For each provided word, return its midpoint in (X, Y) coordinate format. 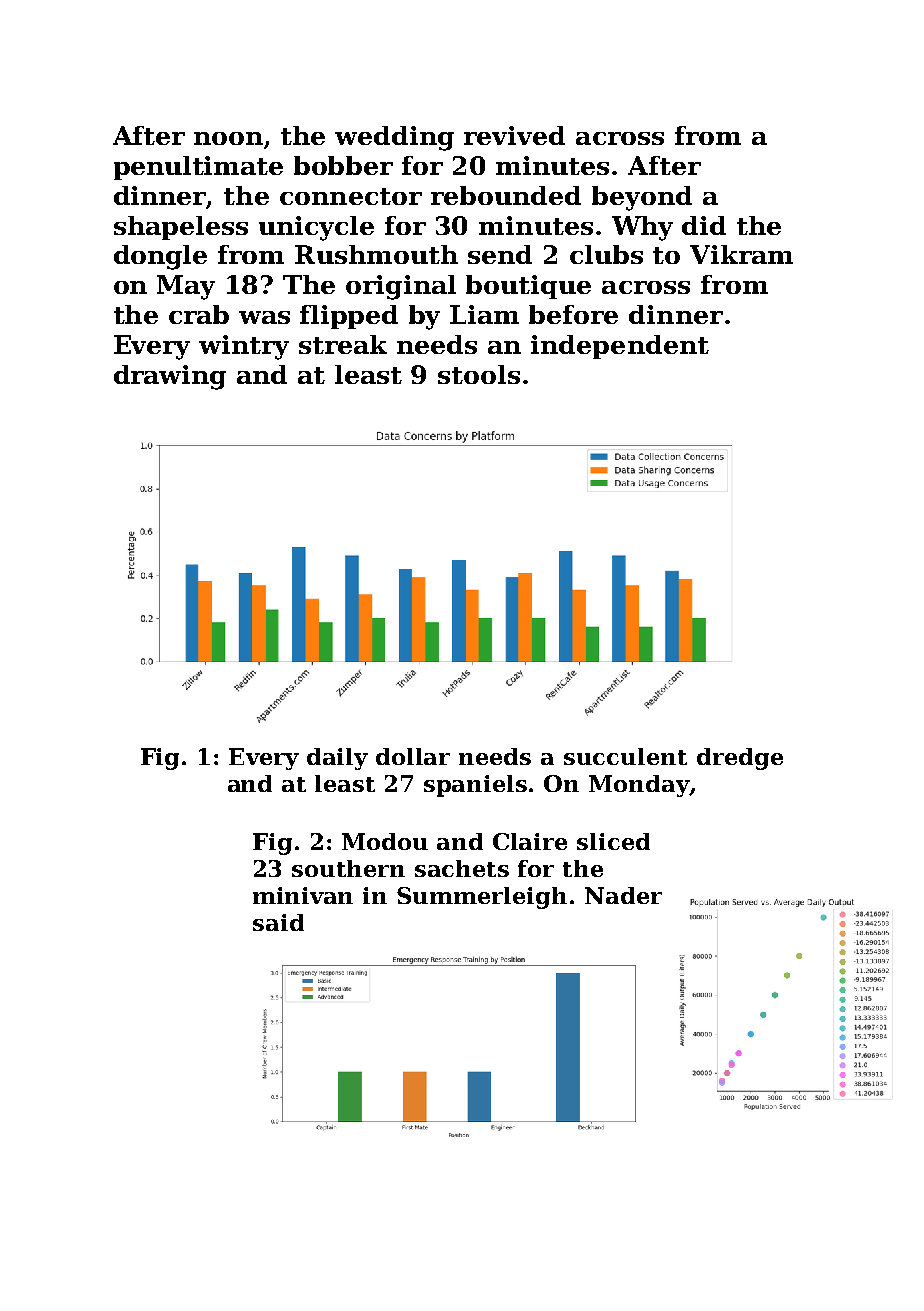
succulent (625, 756)
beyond (642, 198)
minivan (303, 895)
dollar (413, 756)
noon (228, 138)
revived (514, 135)
